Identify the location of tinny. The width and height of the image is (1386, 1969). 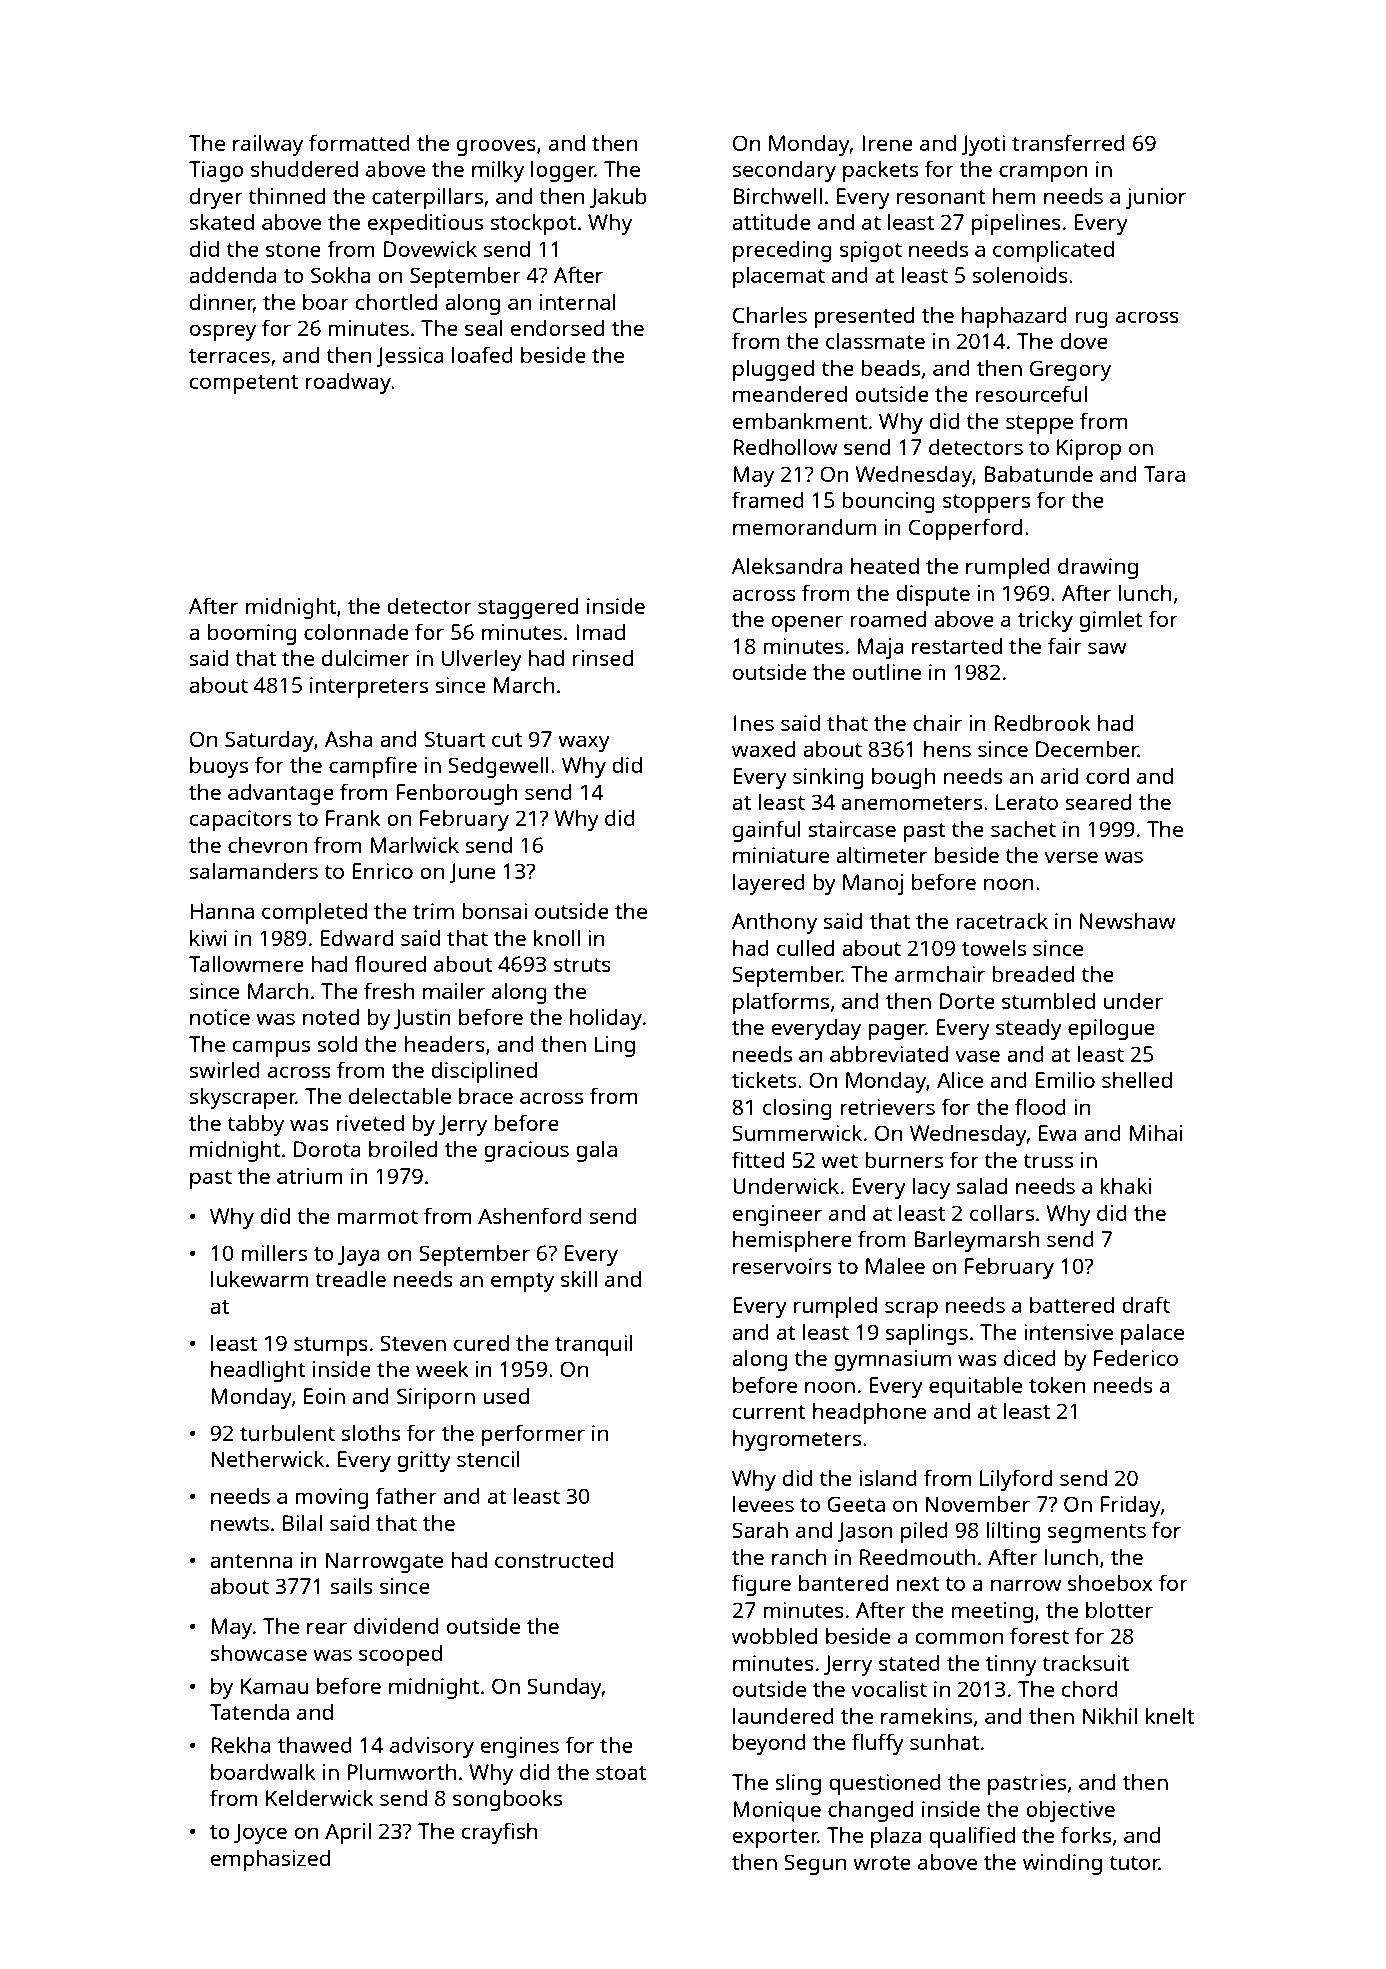
(1011, 1665).
